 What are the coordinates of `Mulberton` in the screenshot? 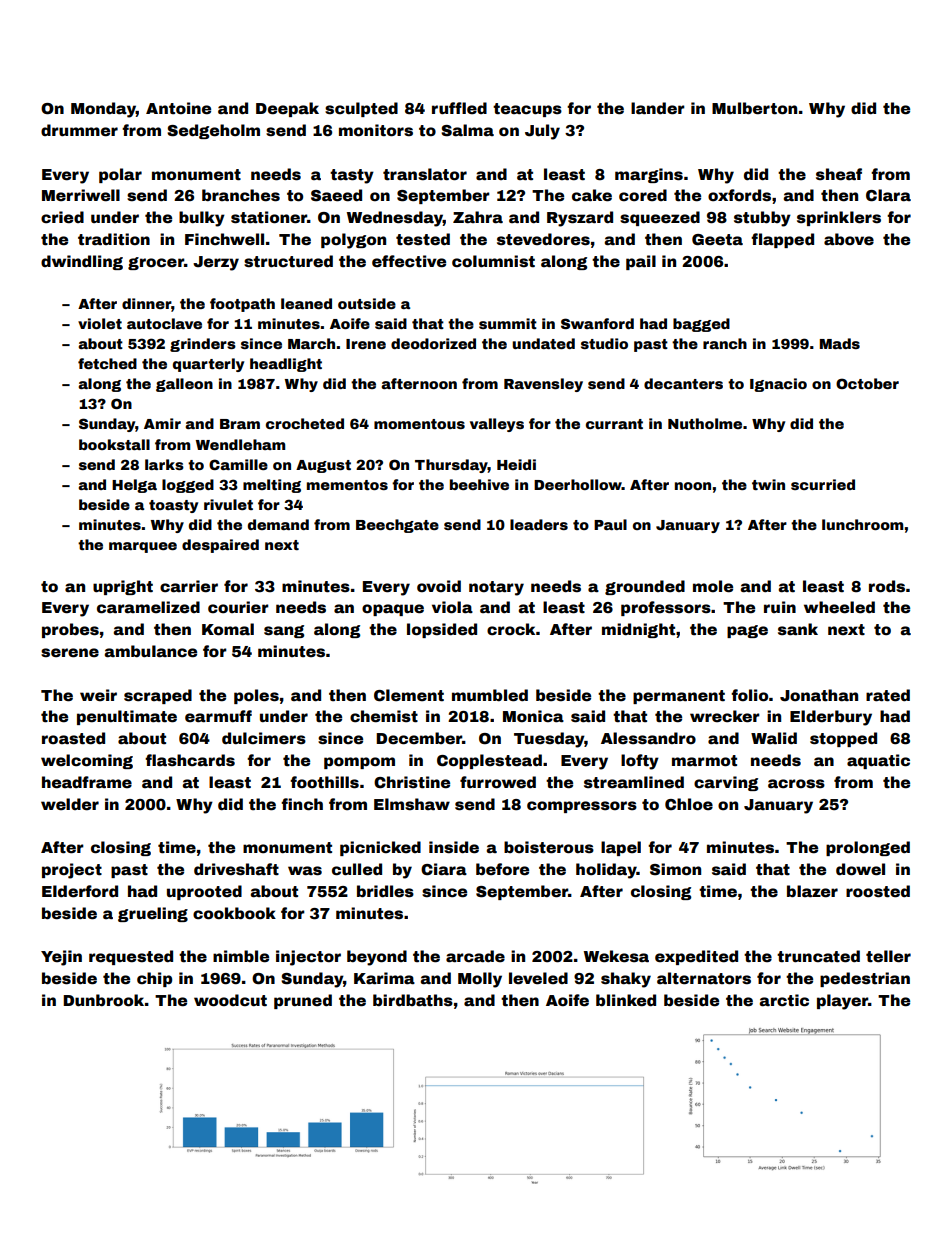 It's located at (754, 108).
